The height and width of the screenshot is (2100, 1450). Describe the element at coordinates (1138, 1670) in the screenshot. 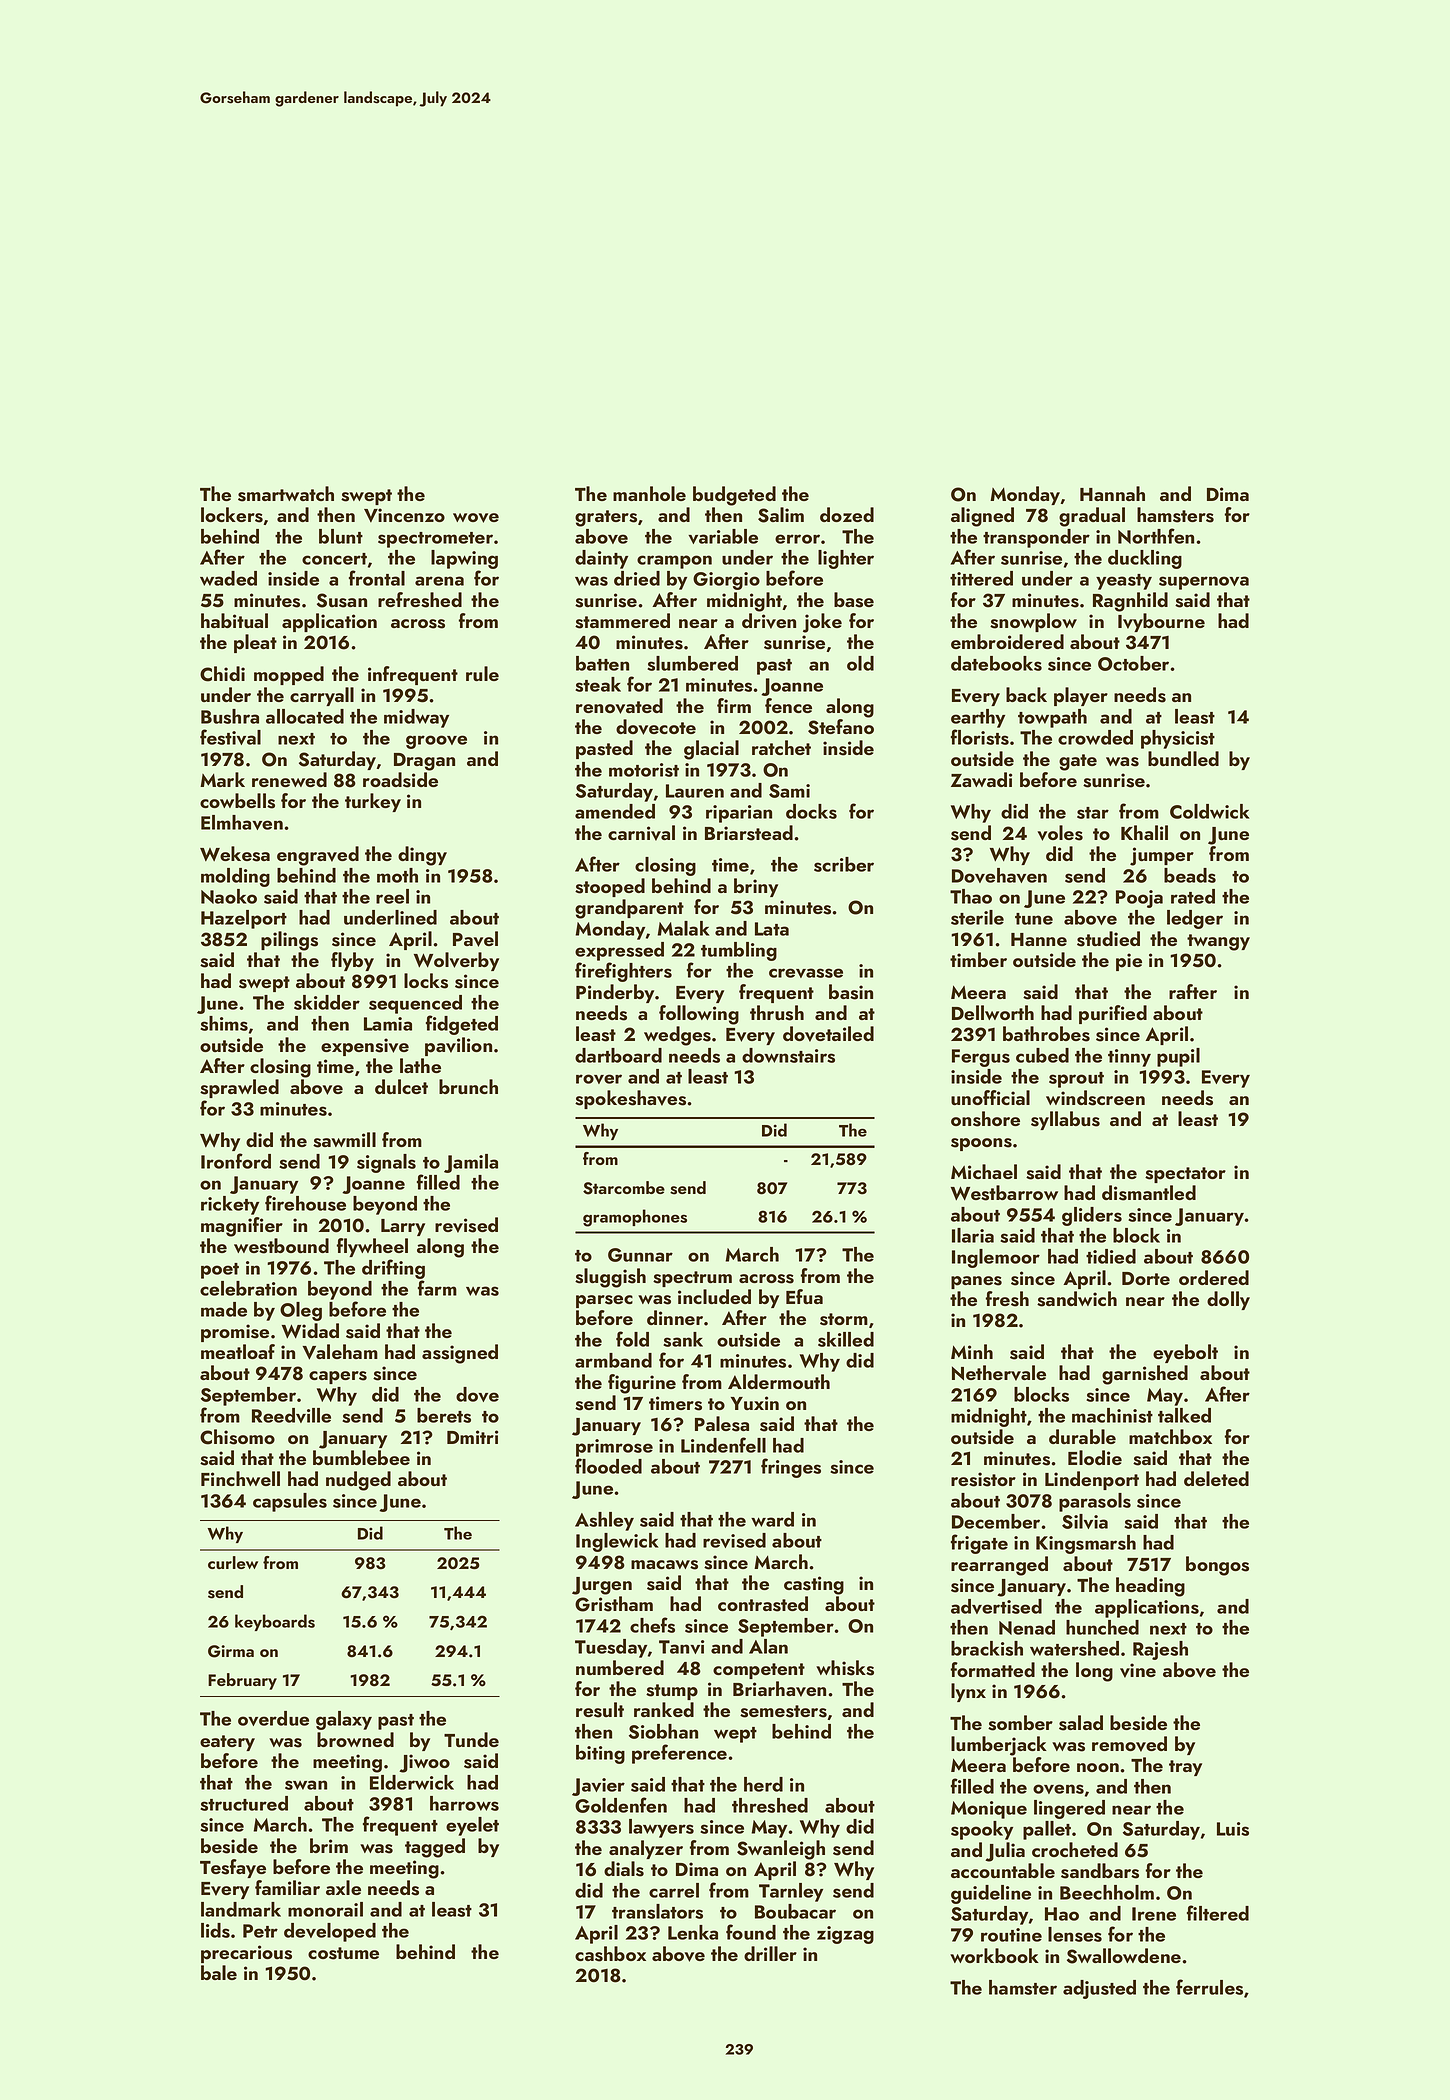

I see `vine` at that location.
